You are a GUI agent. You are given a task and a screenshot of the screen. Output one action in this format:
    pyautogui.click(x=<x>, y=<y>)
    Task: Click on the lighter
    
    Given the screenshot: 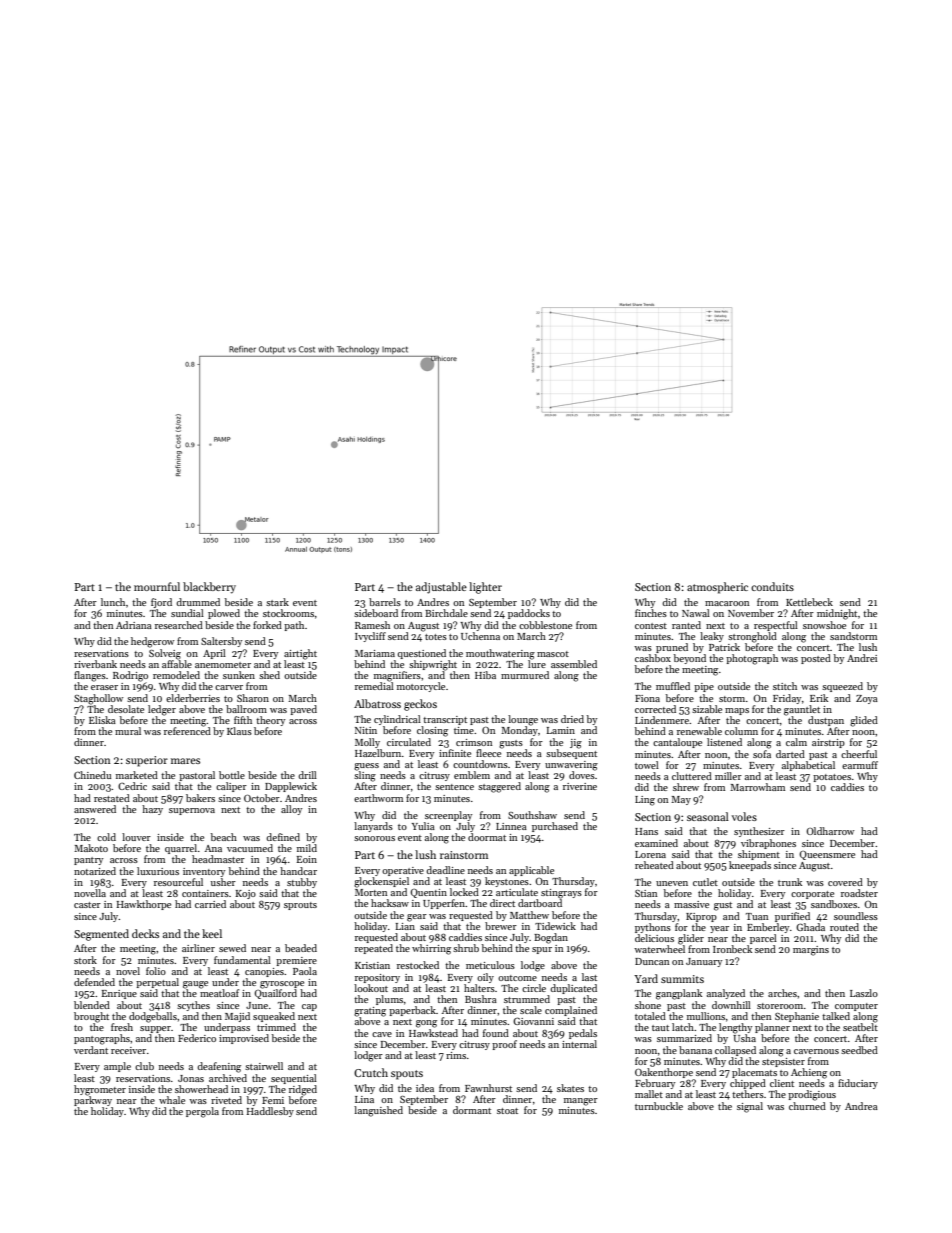 What is the action you would take?
    pyautogui.click(x=485, y=588)
